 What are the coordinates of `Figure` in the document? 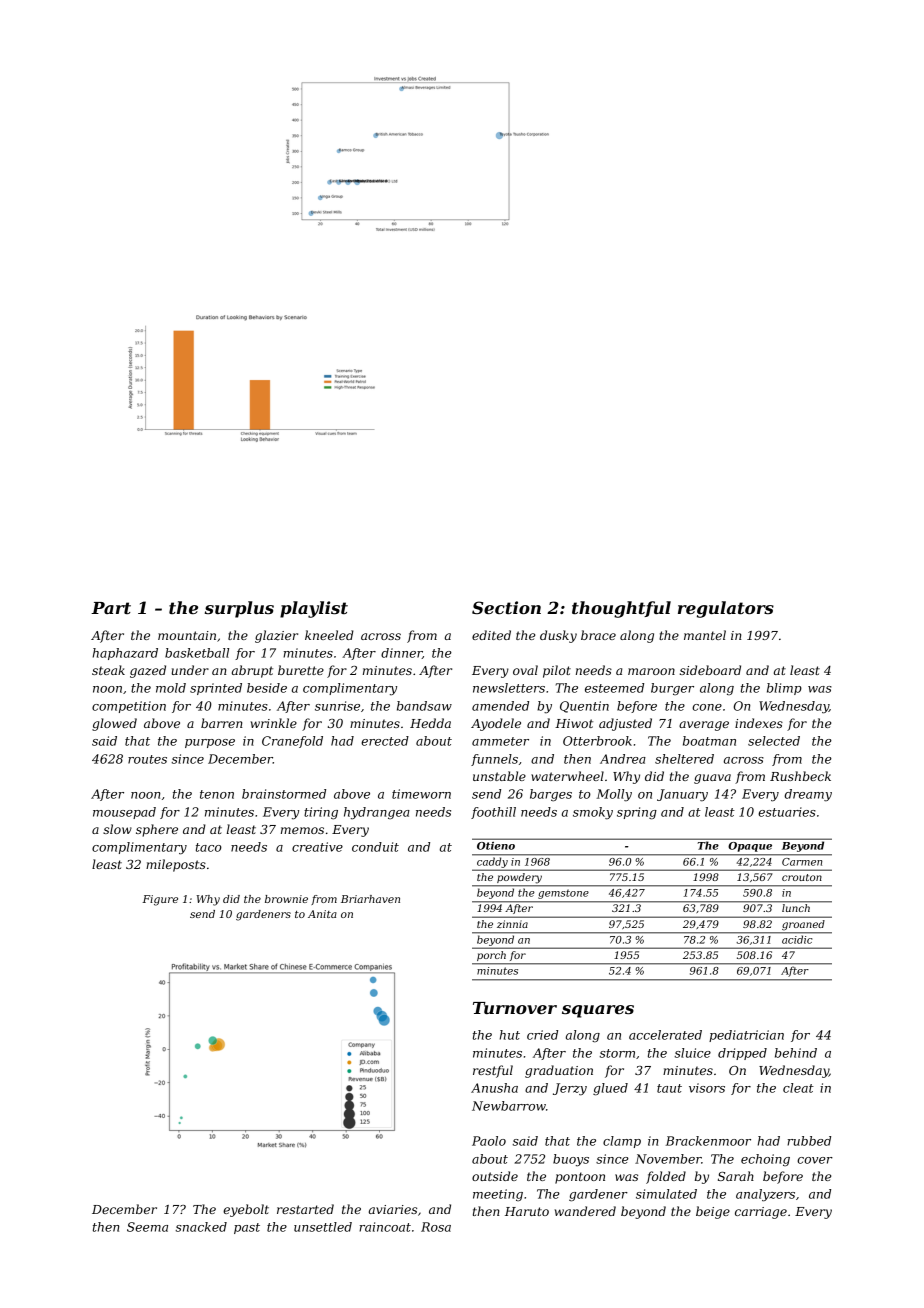 It's located at (160, 900).
